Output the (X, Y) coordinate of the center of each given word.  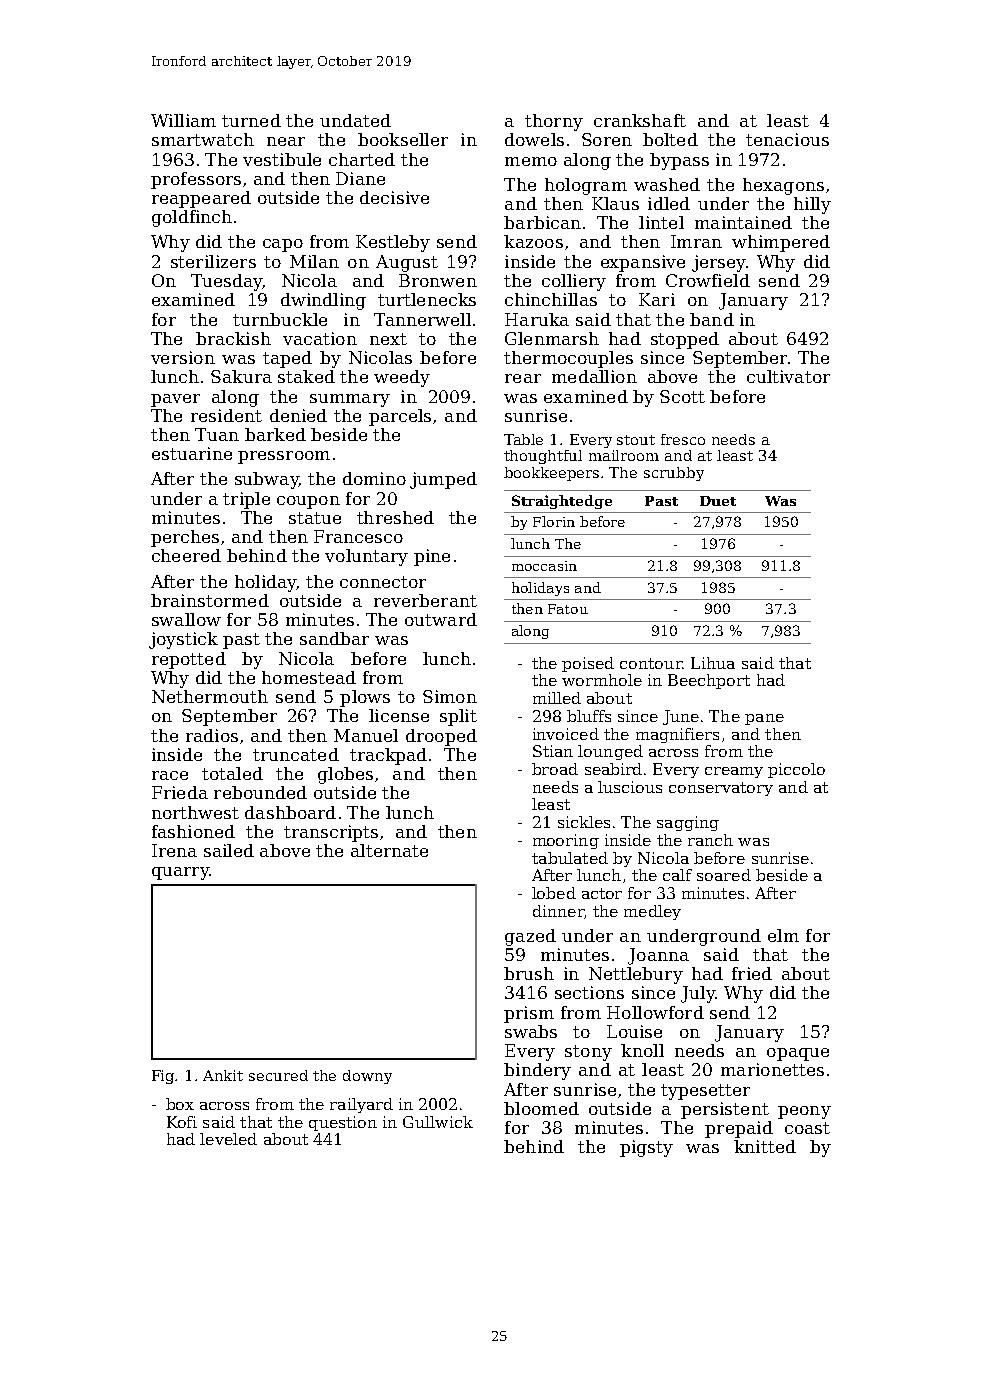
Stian (553, 751)
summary (350, 400)
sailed (229, 850)
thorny (554, 122)
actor (602, 893)
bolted (670, 139)
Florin (554, 521)
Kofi (182, 1122)
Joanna (658, 956)
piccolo (796, 770)
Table (523, 439)
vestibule (282, 159)
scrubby (674, 474)
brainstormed (210, 600)
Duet (718, 501)
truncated (296, 754)
